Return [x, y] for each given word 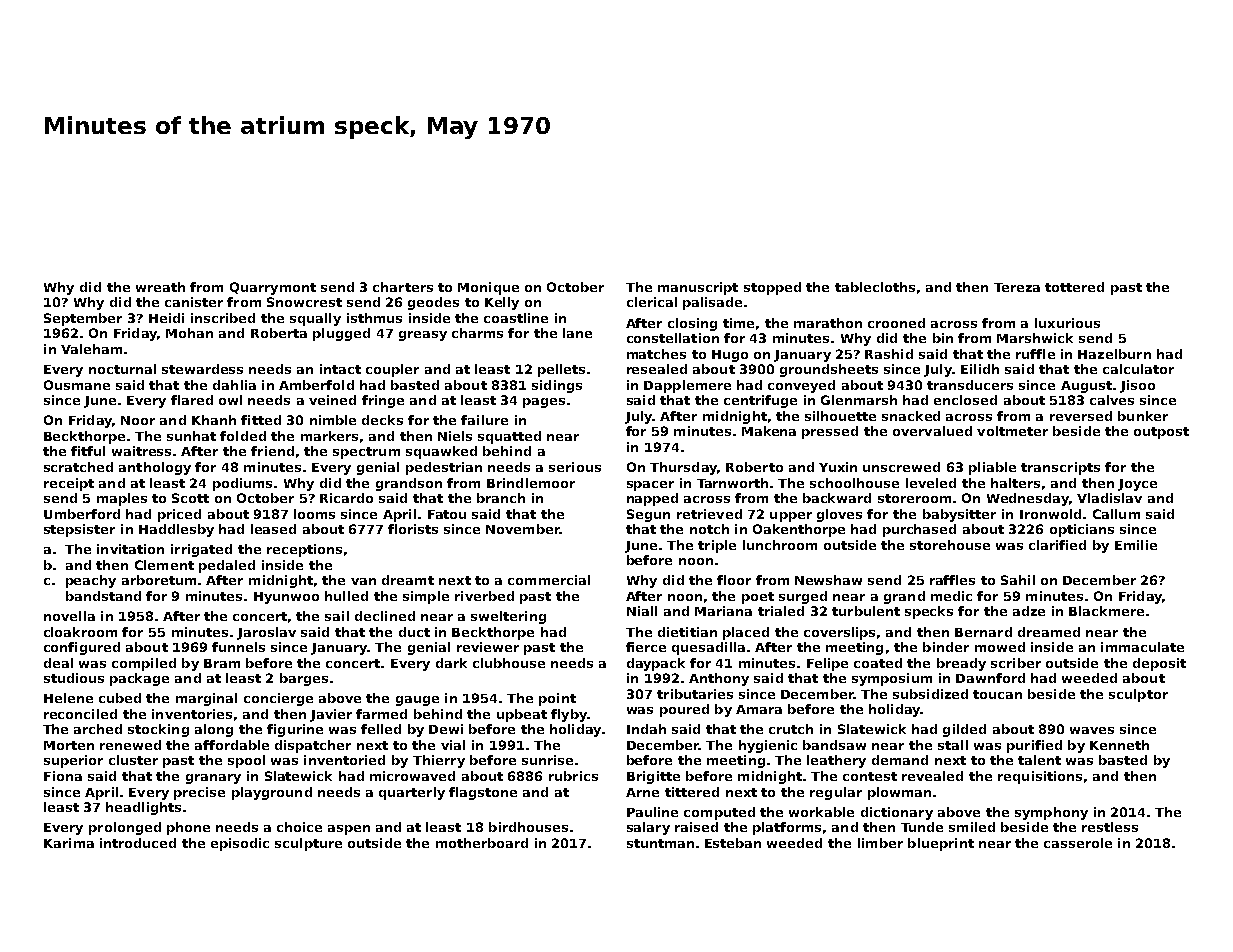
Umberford [82, 514]
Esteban [733, 843]
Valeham [91, 349]
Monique [488, 288]
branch [501, 498]
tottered [1074, 287]
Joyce [1137, 485]
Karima [69, 843]
